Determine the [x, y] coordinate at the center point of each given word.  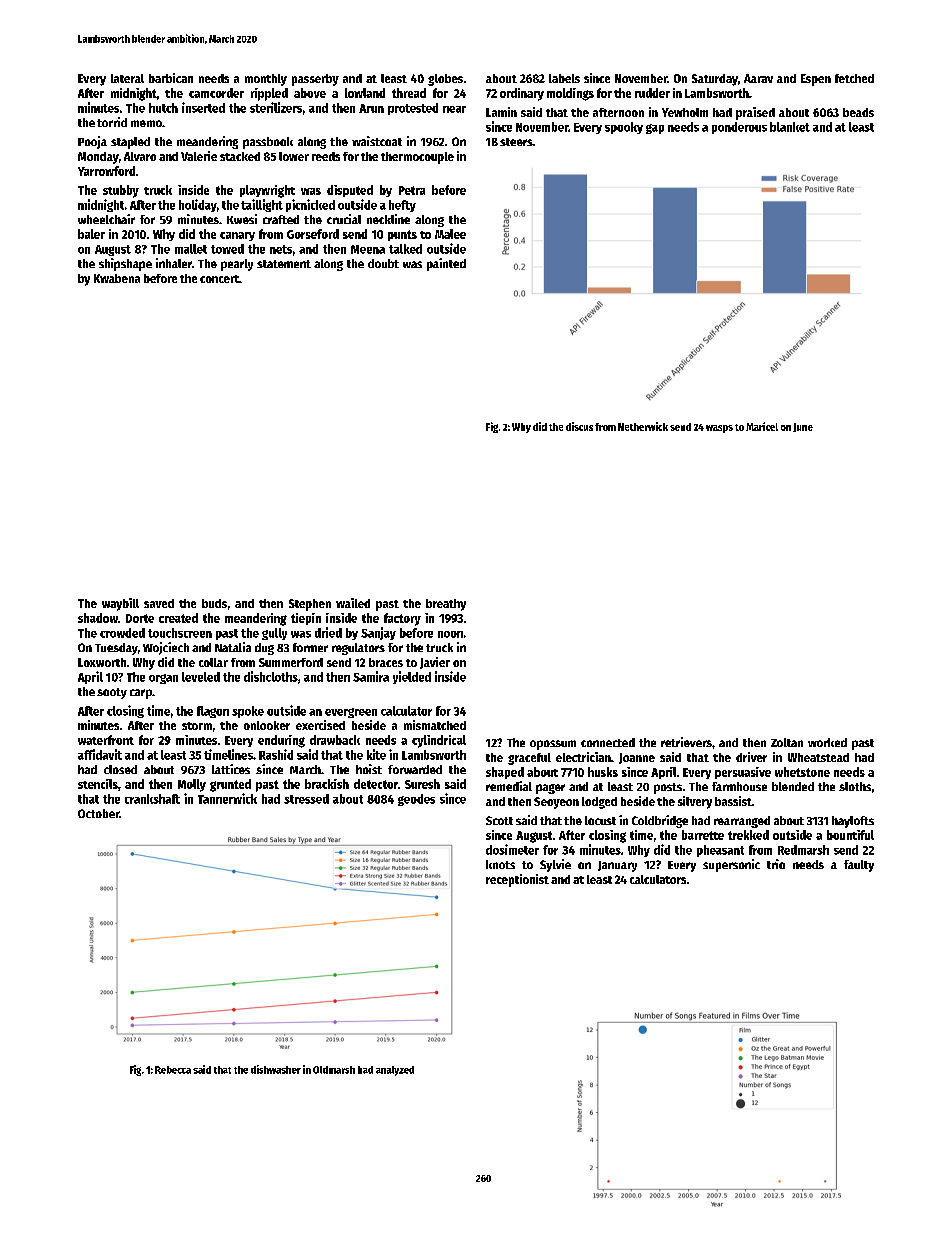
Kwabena [117, 278]
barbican [171, 78]
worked [827, 742]
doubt [383, 263]
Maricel [762, 426]
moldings [570, 94]
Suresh [422, 784]
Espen [816, 80]
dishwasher [276, 1069]
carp [141, 694]
